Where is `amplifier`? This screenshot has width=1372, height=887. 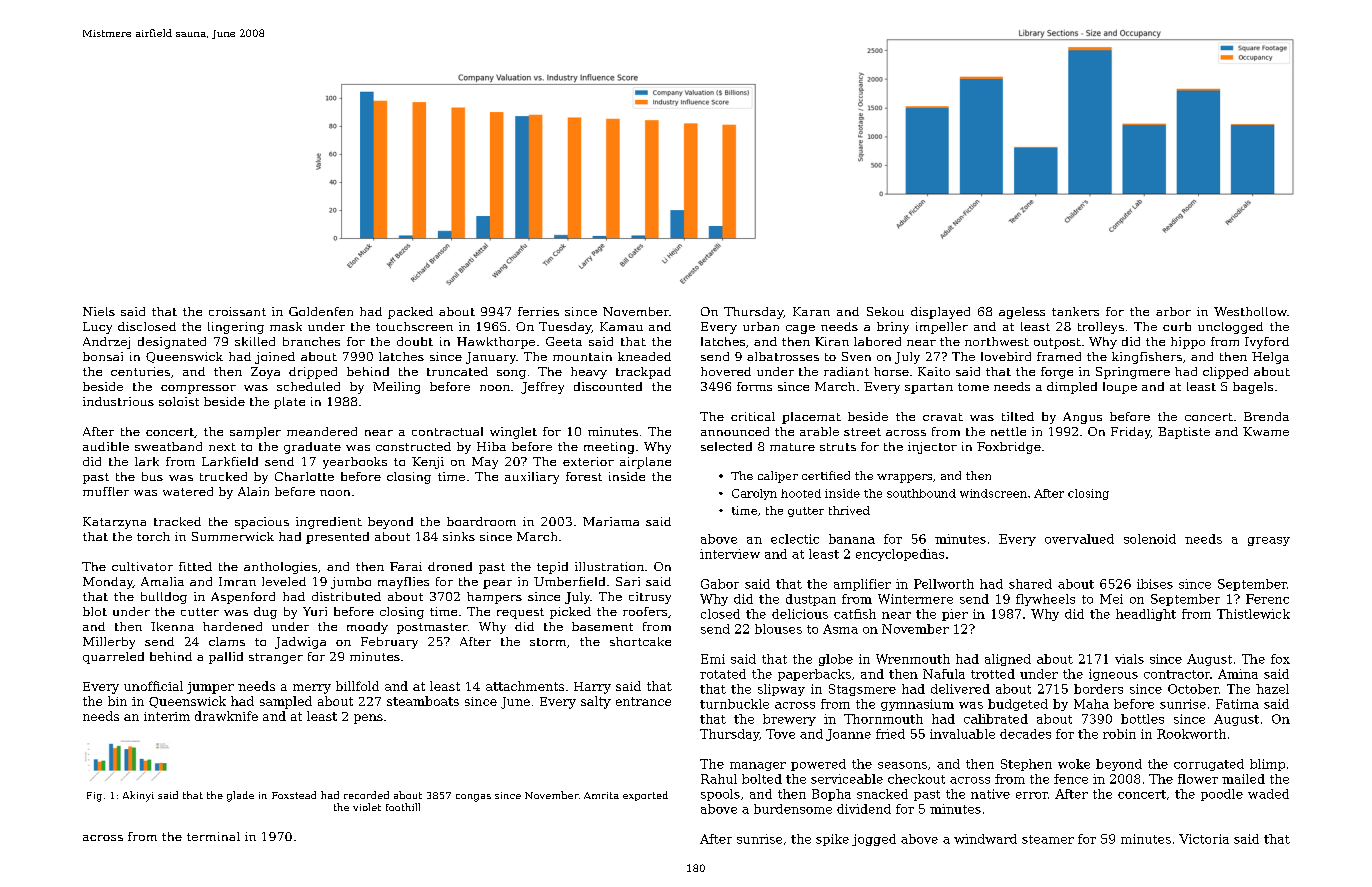 amplifier is located at coordinates (862, 585).
